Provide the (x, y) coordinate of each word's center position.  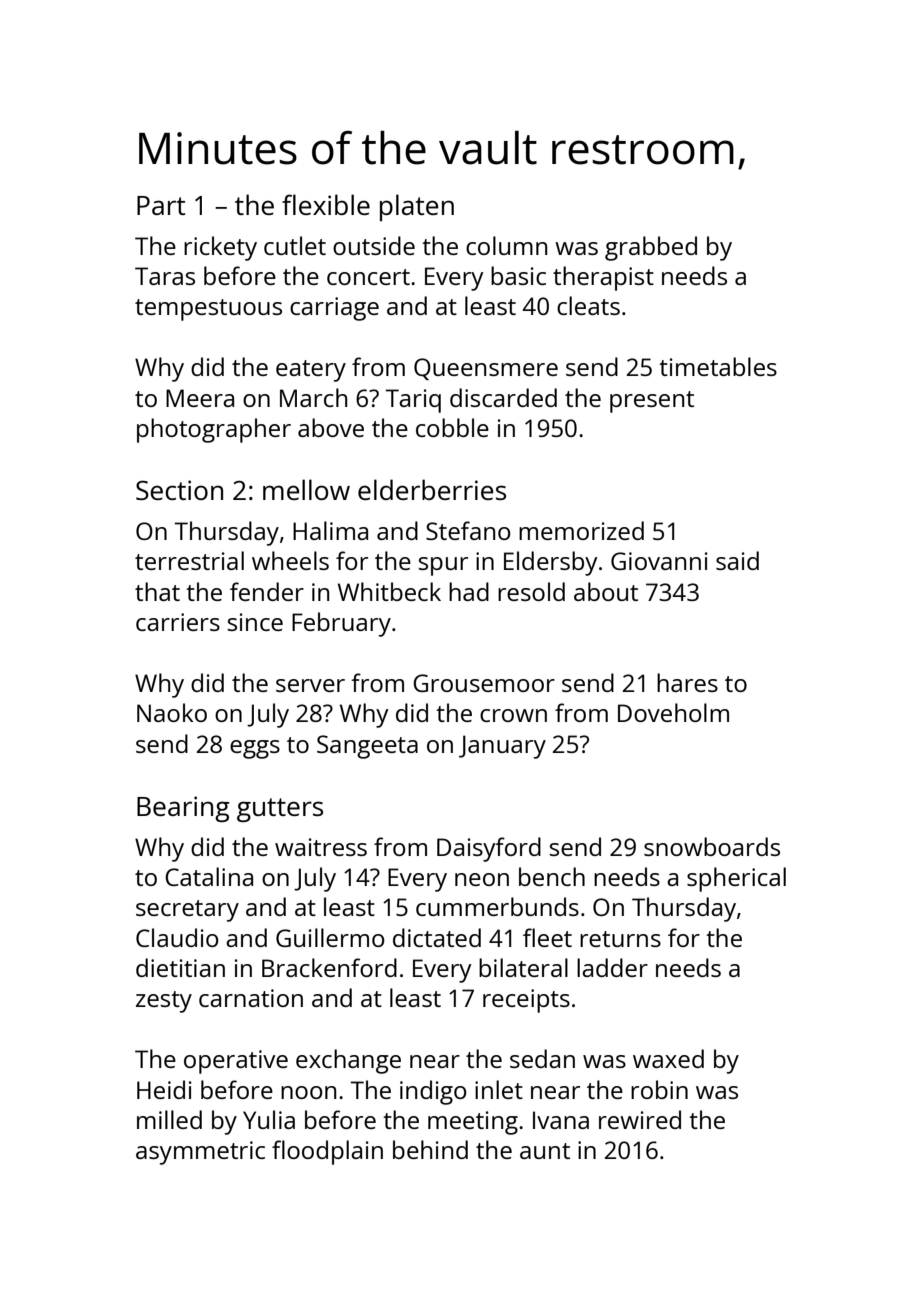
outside (374, 245)
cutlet (295, 245)
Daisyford (489, 849)
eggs (255, 749)
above (331, 427)
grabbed (651, 248)
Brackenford (329, 967)
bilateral (523, 967)
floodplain (327, 1152)
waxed (668, 1058)
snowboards (712, 846)
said (737, 560)
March (313, 397)
